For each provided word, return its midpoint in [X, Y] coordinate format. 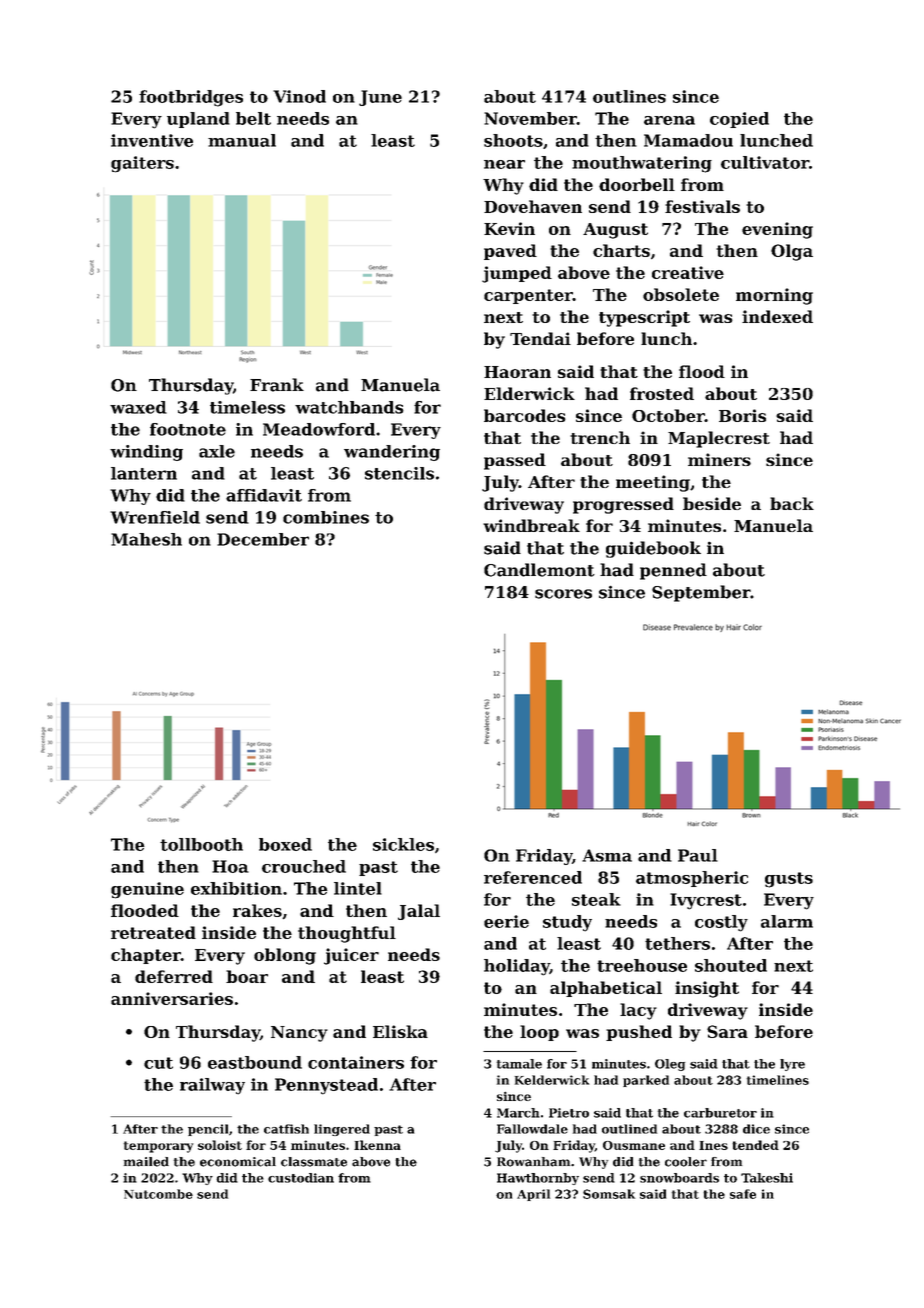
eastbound [255, 1062]
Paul [698, 855]
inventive [152, 140]
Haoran [517, 372]
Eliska [400, 1031]
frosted [662, 393]
